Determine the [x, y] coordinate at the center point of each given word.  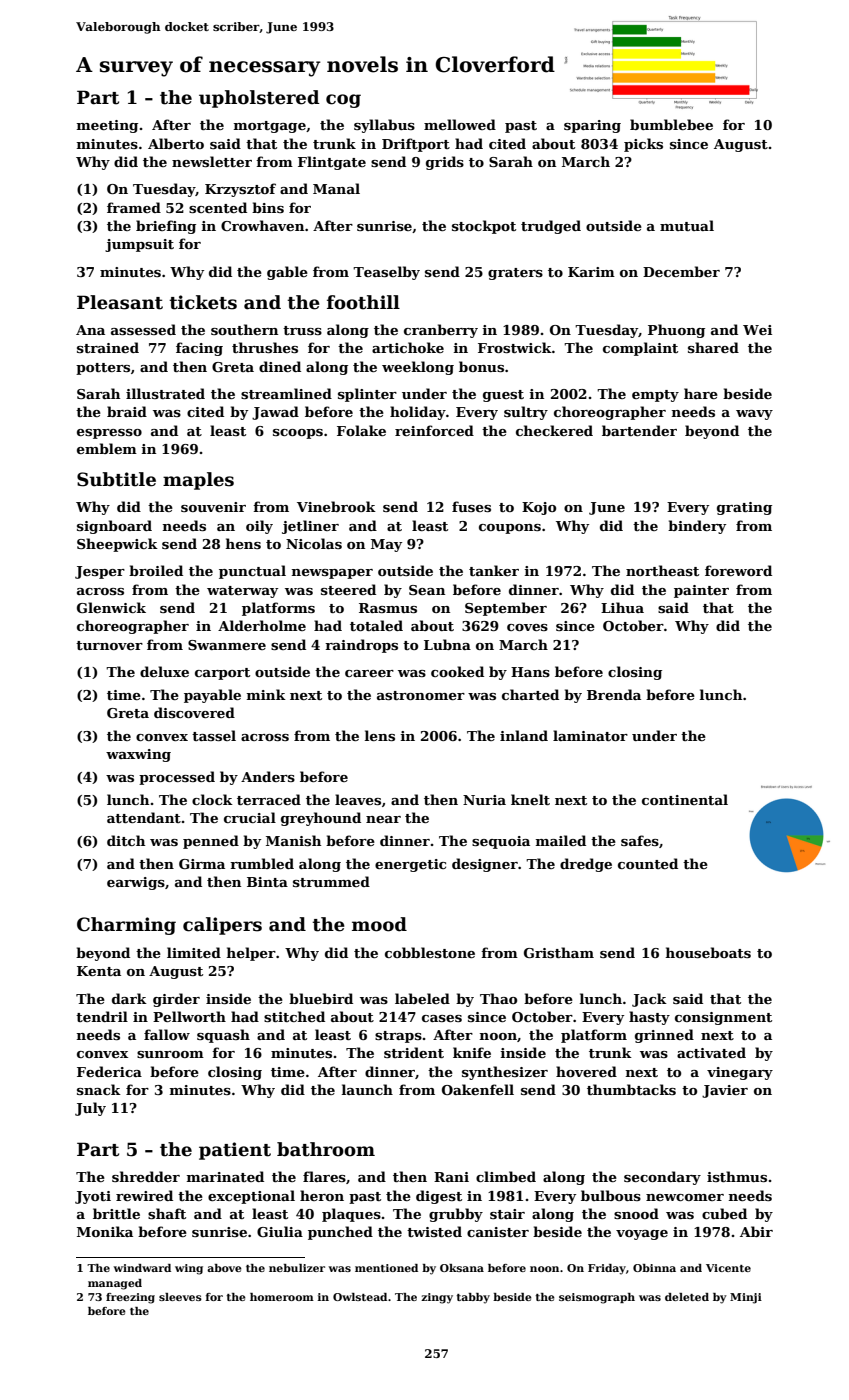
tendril [102, 1016]
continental [685, 799]
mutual [687, 225]
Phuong [676, 331]
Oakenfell [478, 1089]
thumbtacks [631, 1089]
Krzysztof [240, 190]
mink [266, 694]
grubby [456, 1215]
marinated [225, 1176]
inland [524, 735]
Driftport [416, 145]
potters [103, 369]
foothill [363, 302]
